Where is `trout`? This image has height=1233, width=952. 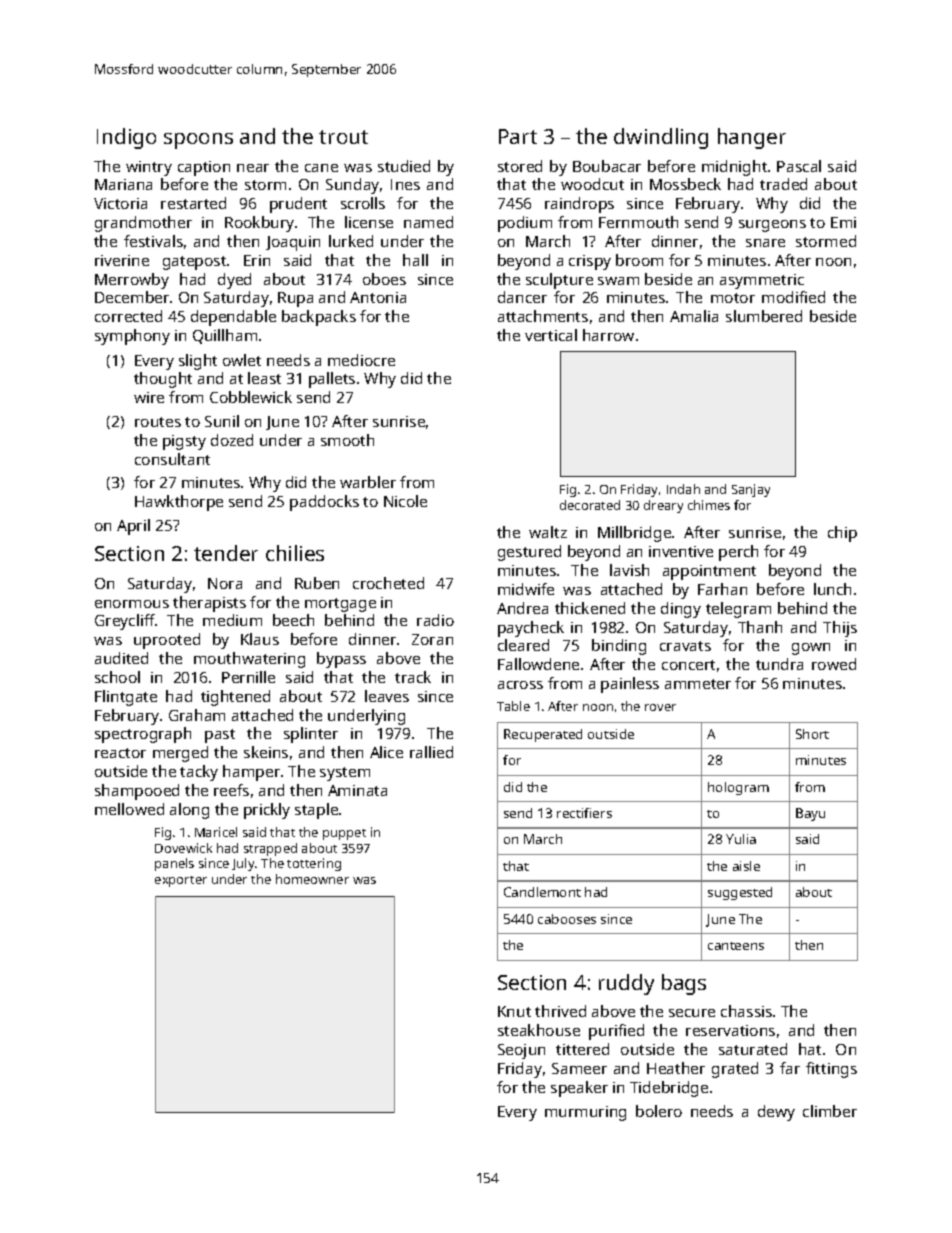 trout is located at coordinates (343, 137).
